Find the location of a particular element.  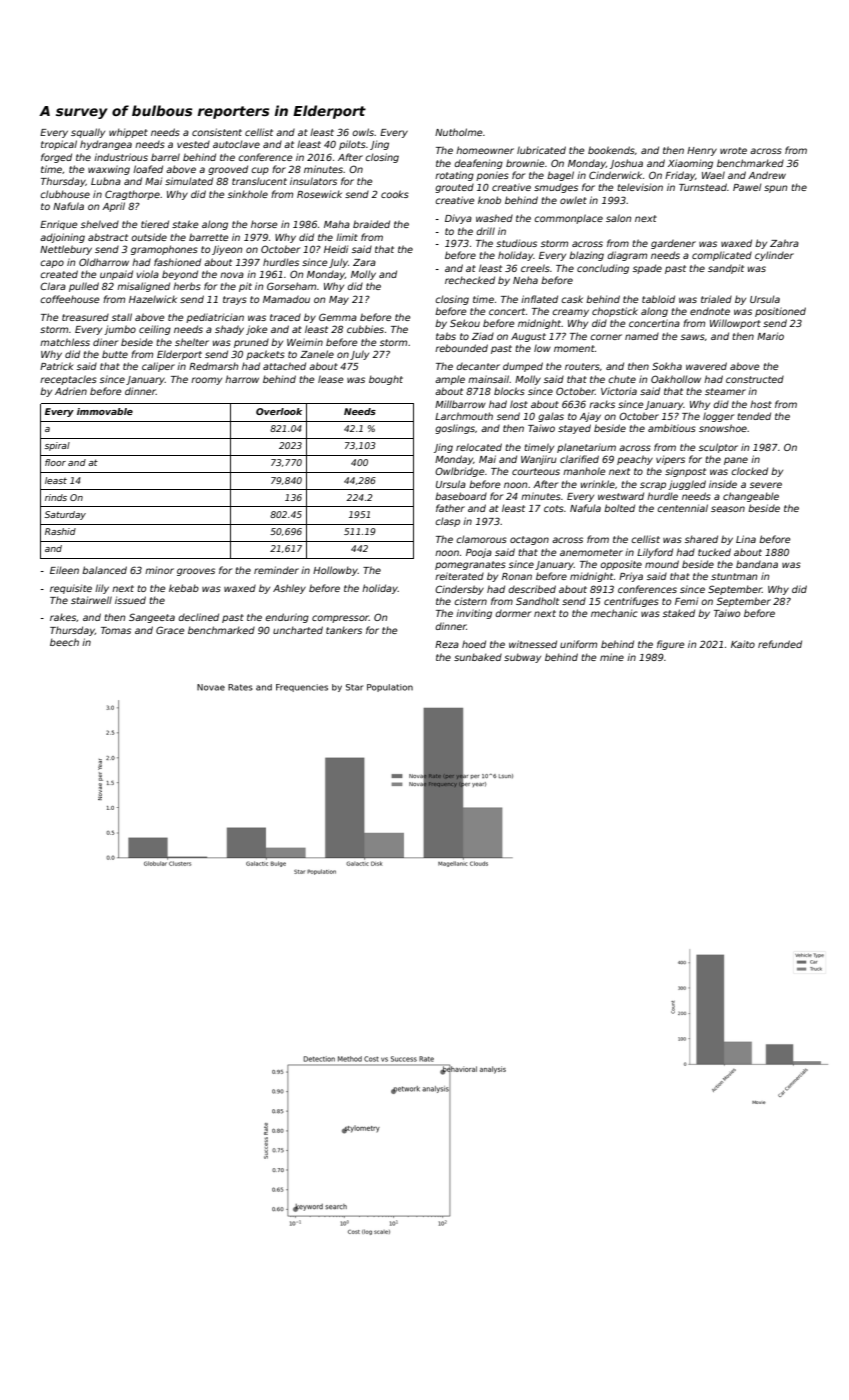

rechecked is located at coordinates (470, 280).
